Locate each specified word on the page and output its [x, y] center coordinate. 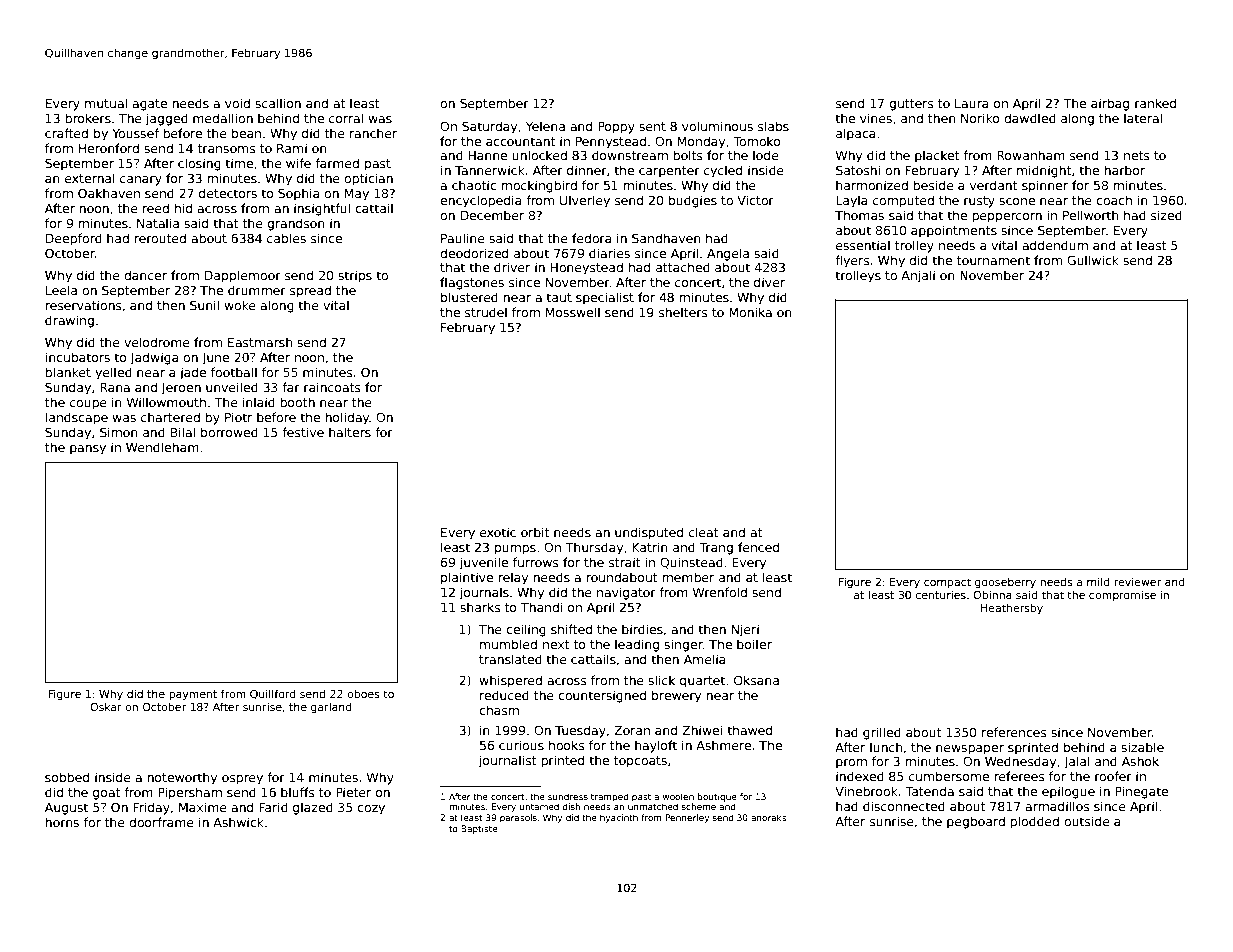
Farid [273, 807]
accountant [521, 141]
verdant [994, 185]
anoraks [769, 817]
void [237, 103]
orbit [535, 532]
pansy [88, 450]
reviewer [1137, 581]
